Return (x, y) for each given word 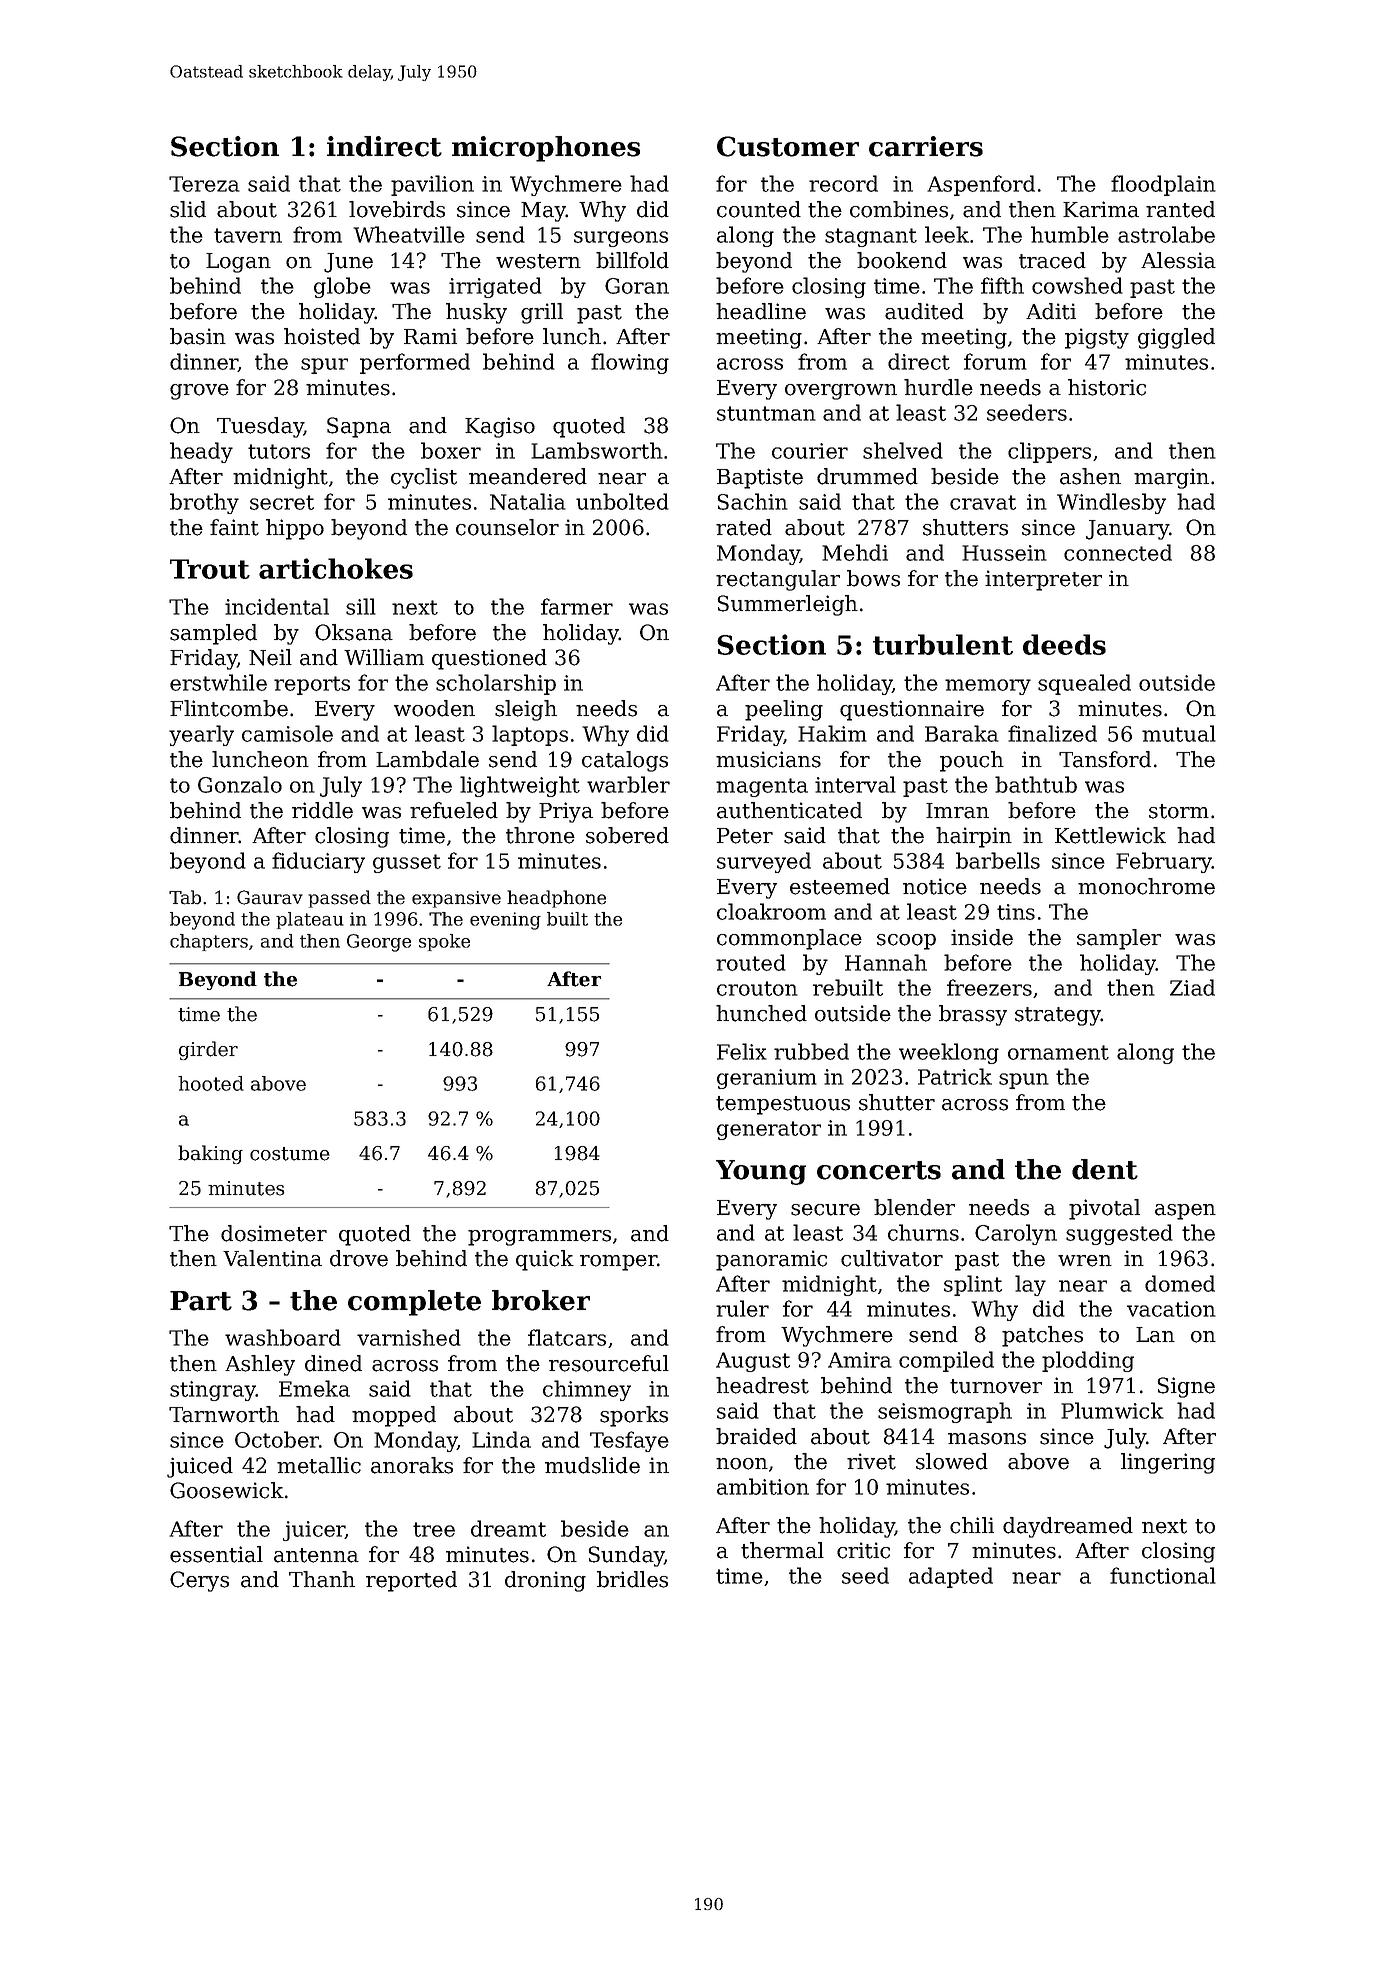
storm (1179, 811)
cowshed (1077, 285)
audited (924, 311)
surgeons (621, 239)
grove (199, 392)
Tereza (204, 184)
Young (761, 1172)
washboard (283, 1337)
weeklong (949, 1053)
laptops (530, 735)
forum (995, 361)
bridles (632, 1579)
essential (216, 1554)
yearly (201, 735)
